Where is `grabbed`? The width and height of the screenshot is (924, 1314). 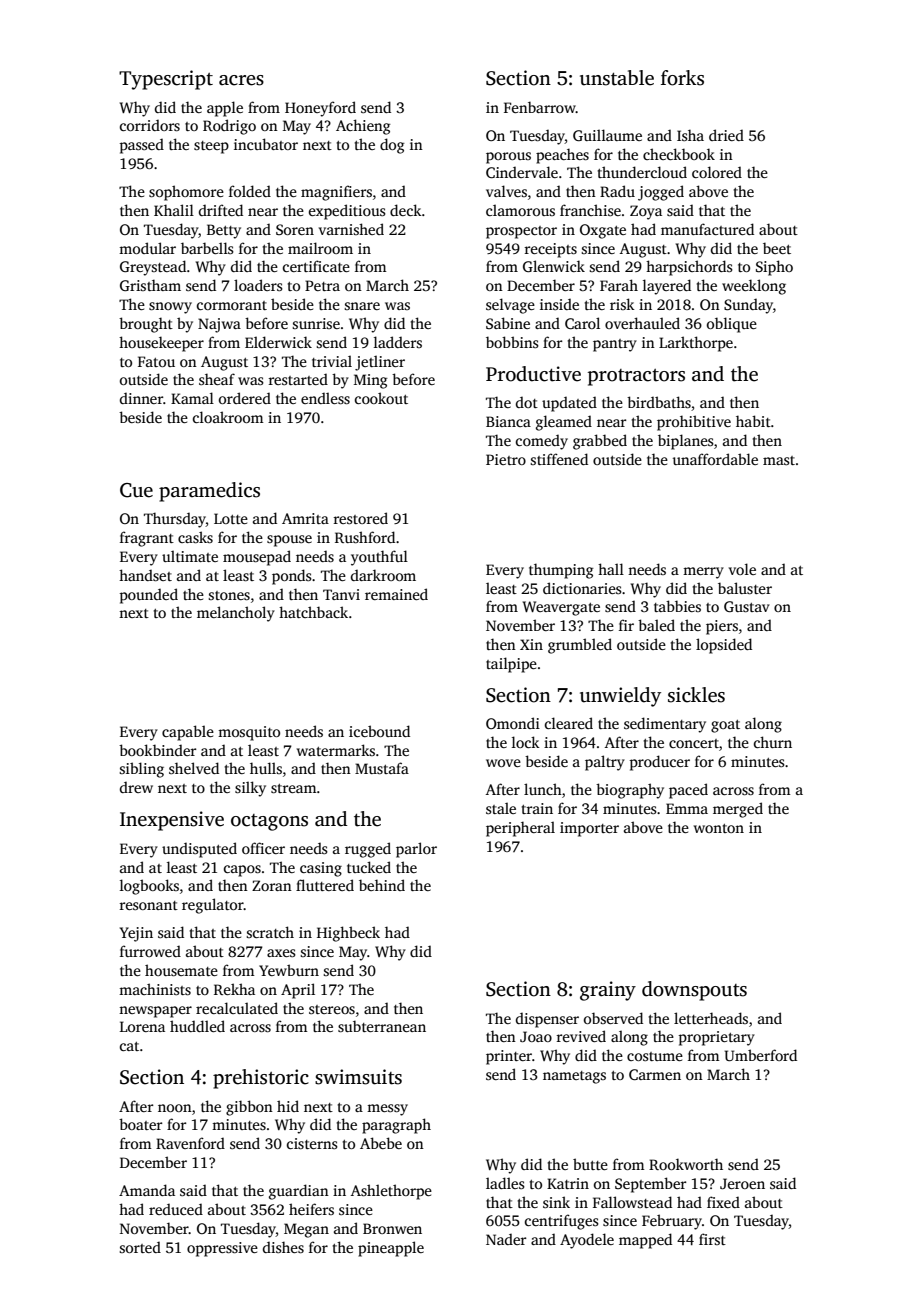 grabbed is located at coordinates (600, 442).
